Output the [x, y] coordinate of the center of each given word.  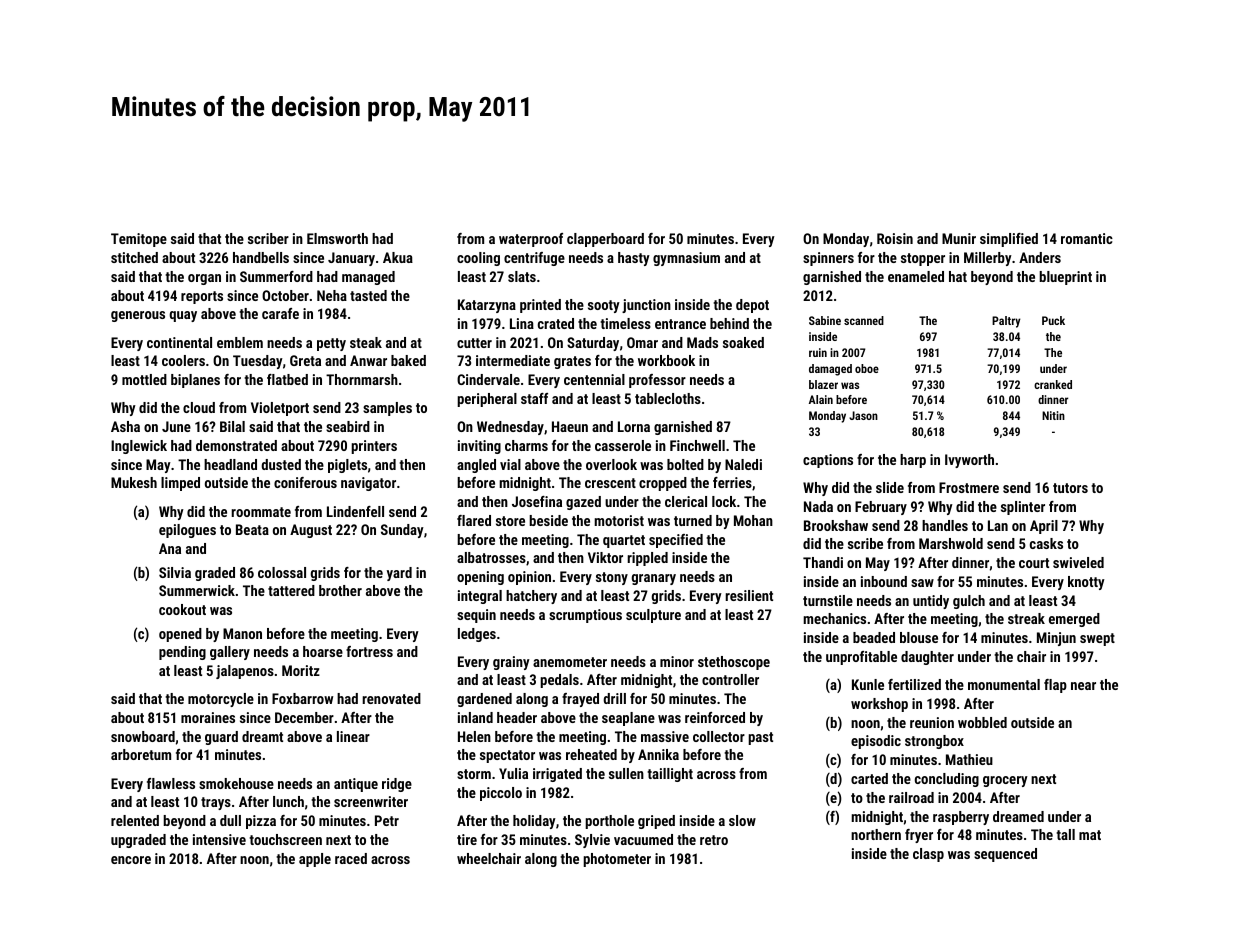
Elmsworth [337, 238]
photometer [617, 860]
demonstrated [236, 445]
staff [534, 398]
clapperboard [605, 240]
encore [131, 860]
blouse [919, 637]
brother [340, 590]
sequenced [1005, 855]
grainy [511, 663]
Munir [959, 238]
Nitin [1053, 415]
